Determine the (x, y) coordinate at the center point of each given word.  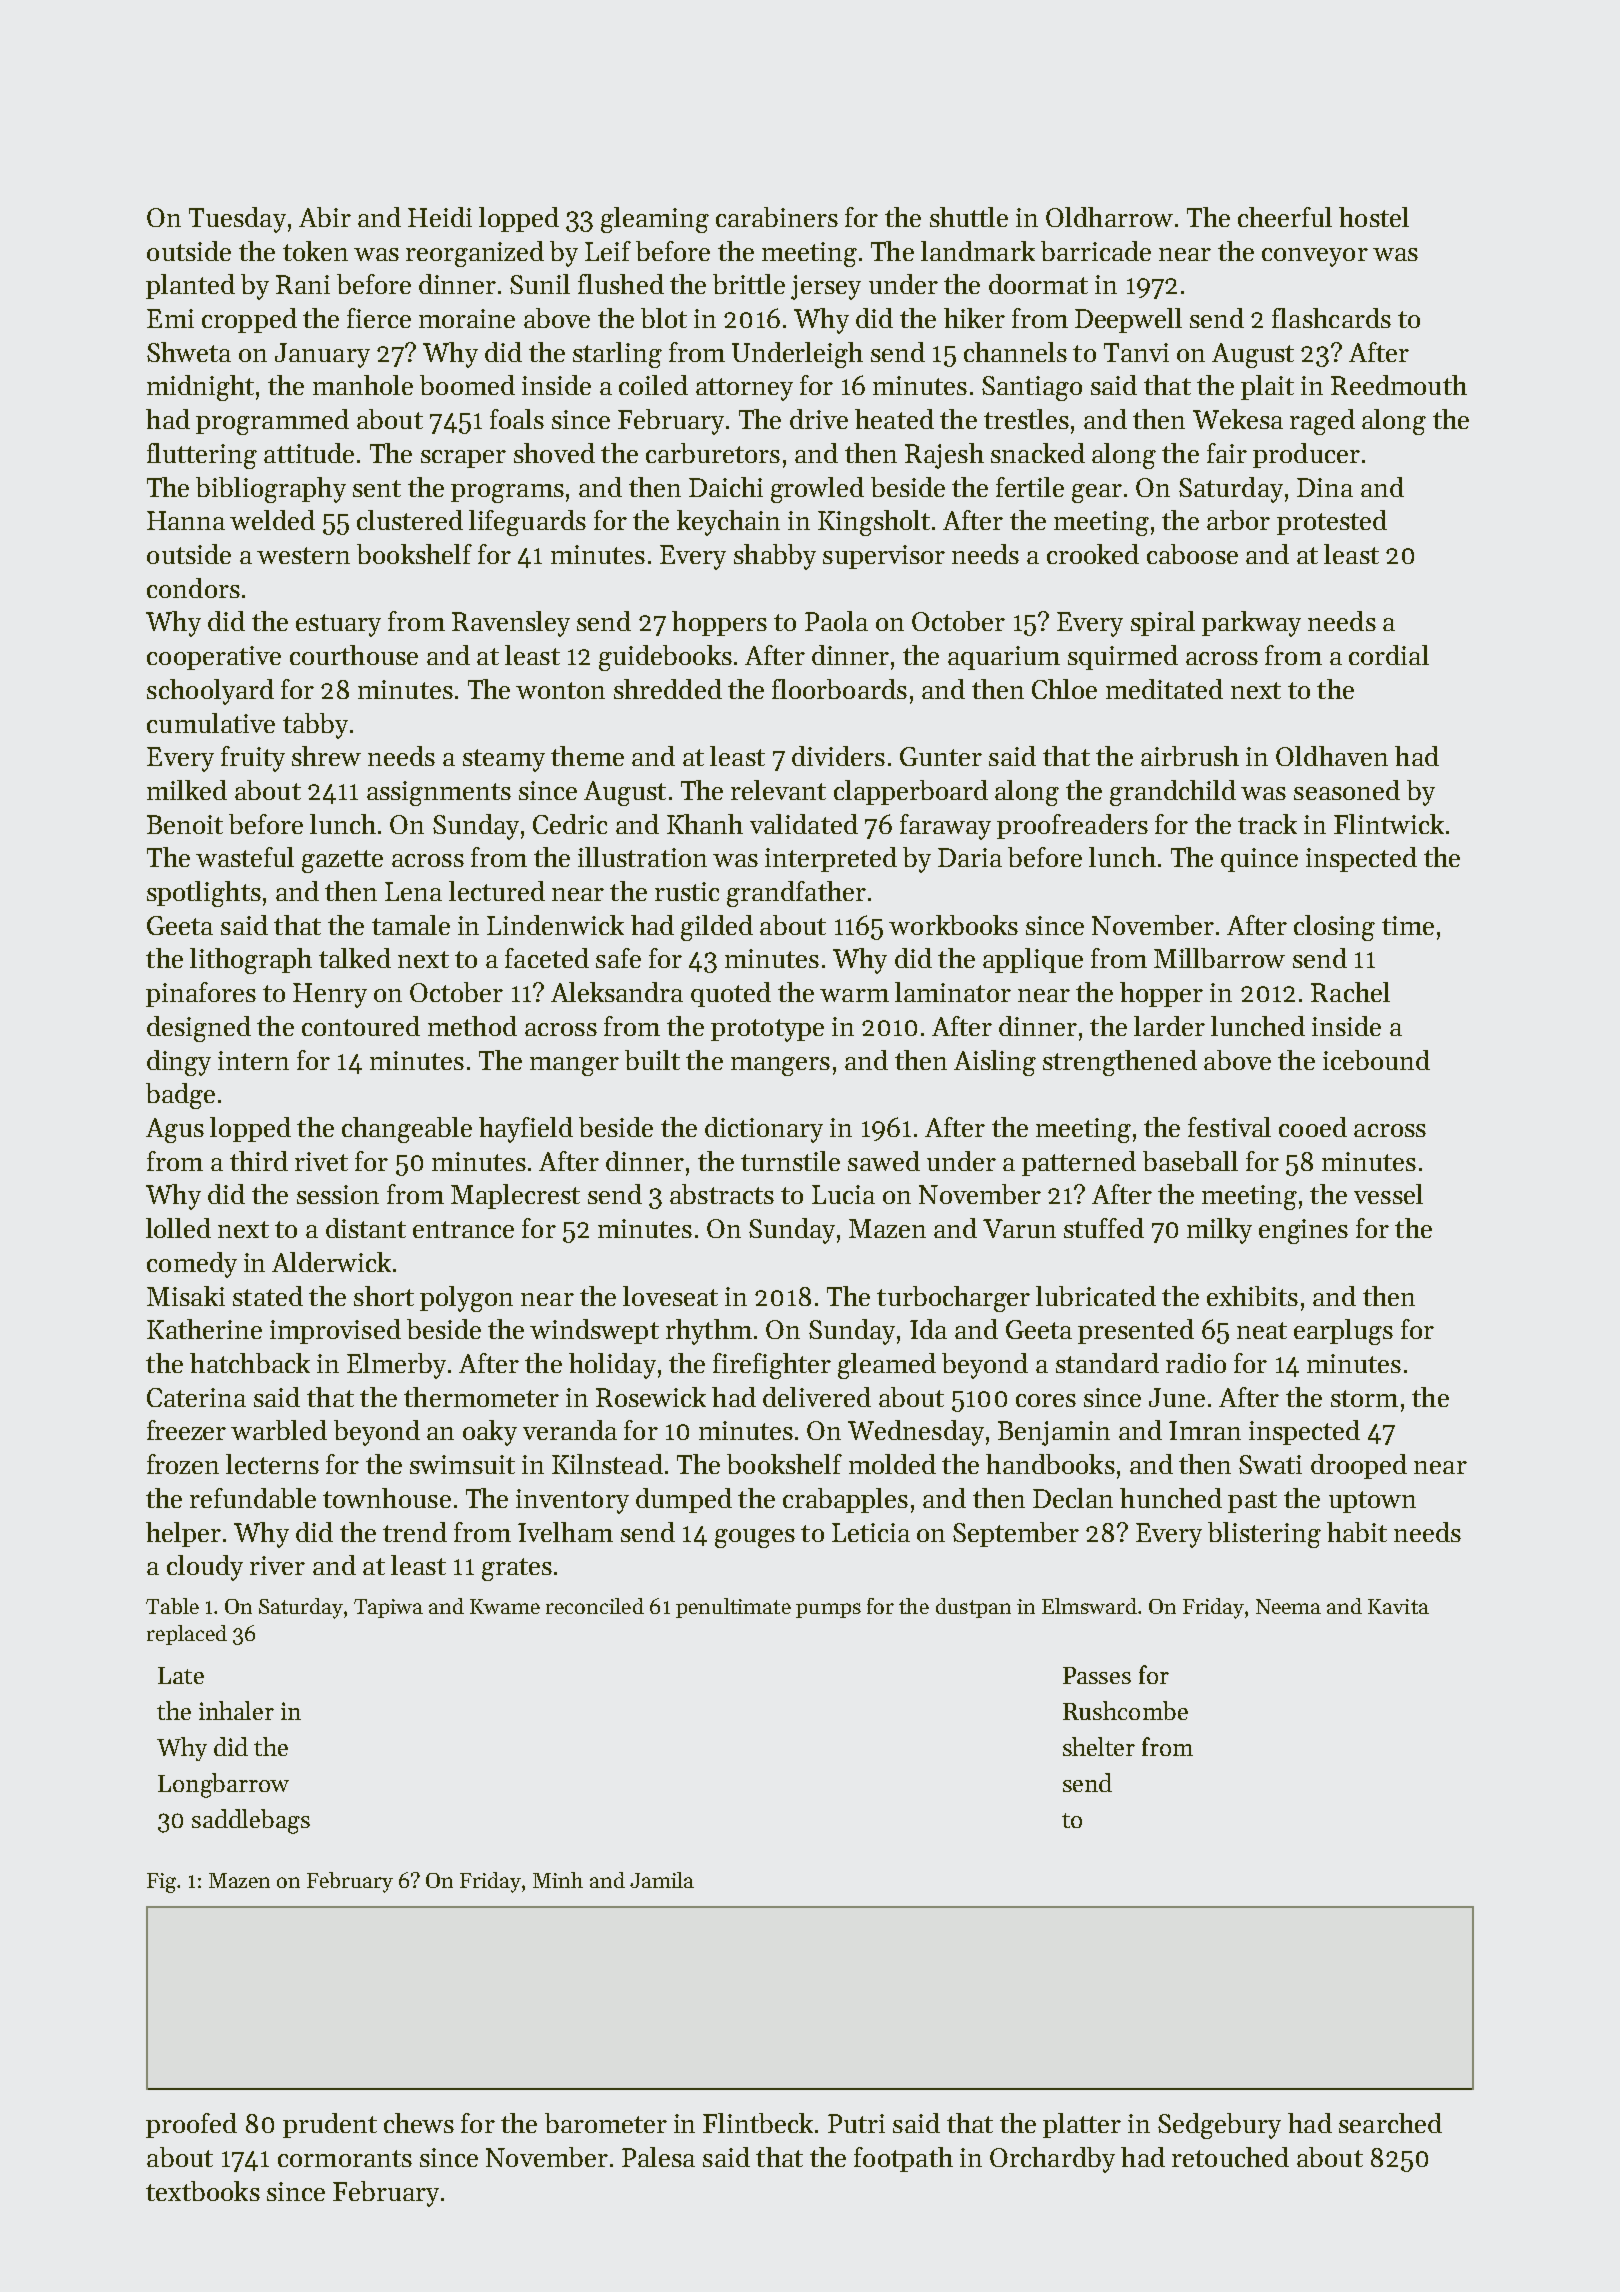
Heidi (440, 217)
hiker (974, 318)
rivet (321, 1161)
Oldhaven (1332, 756)
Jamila (662, 1880)
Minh (558, 1880)
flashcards (1331, 318)
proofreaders (1072, 826)
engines (1303, 1231)
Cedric (570, 824)
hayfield (526, 1130)
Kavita (1398, 1606)
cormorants (345, 2158)
